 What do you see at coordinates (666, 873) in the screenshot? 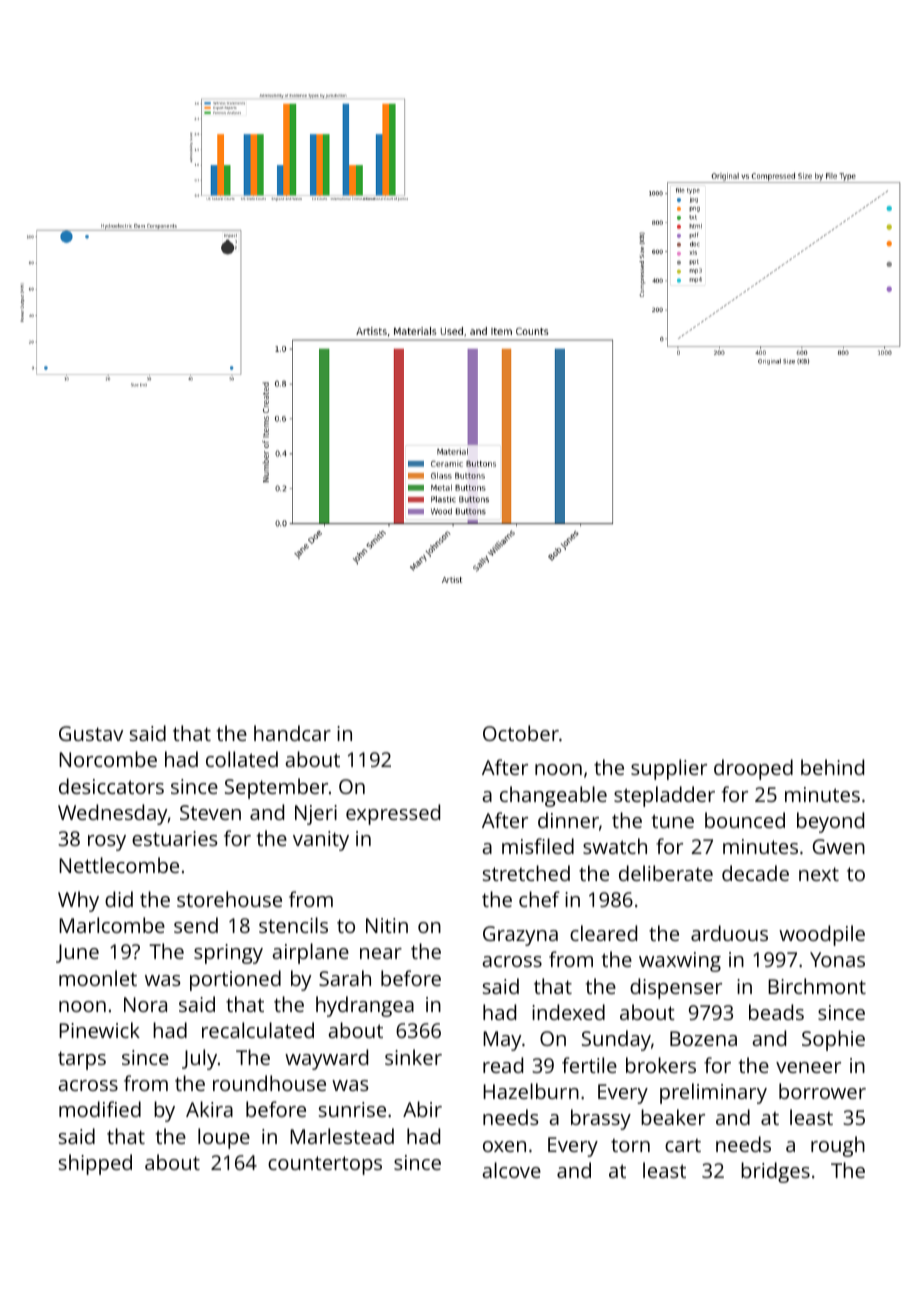
I see `deliberate` at bounding box center [666, 873].
